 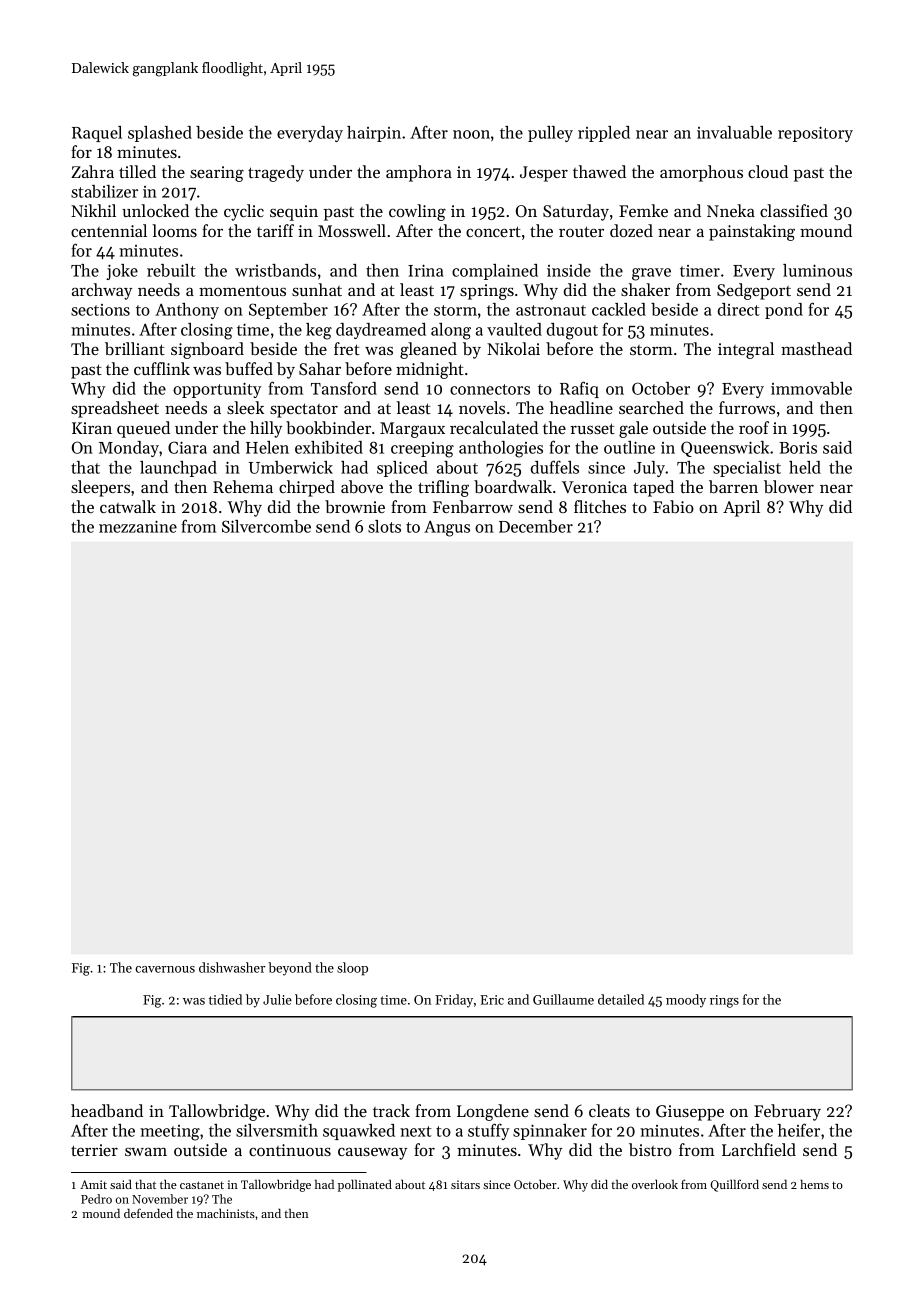 I want to click on pollinated, so click(x=365, y=1185).
